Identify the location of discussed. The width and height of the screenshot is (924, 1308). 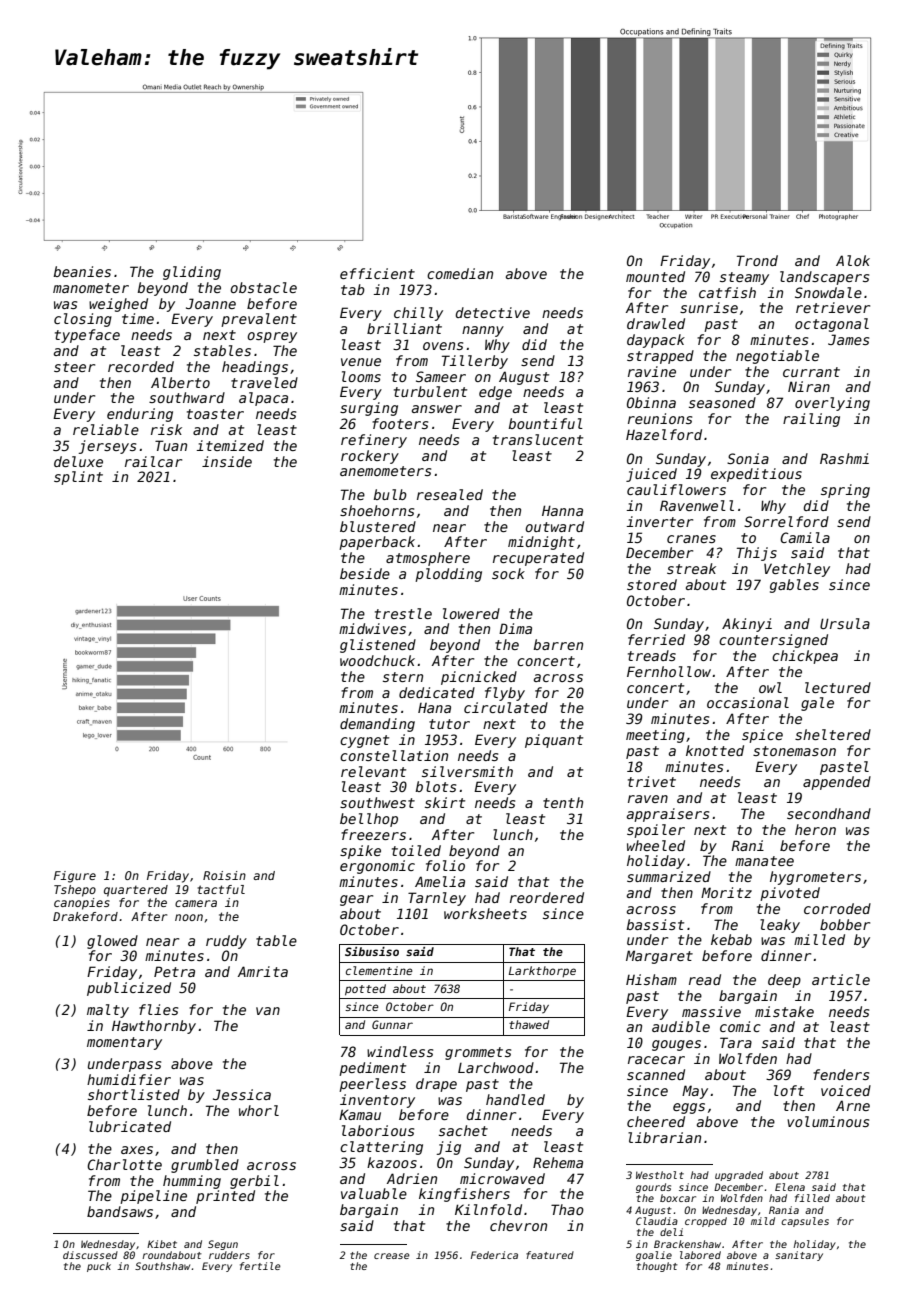
(90, 1255).
